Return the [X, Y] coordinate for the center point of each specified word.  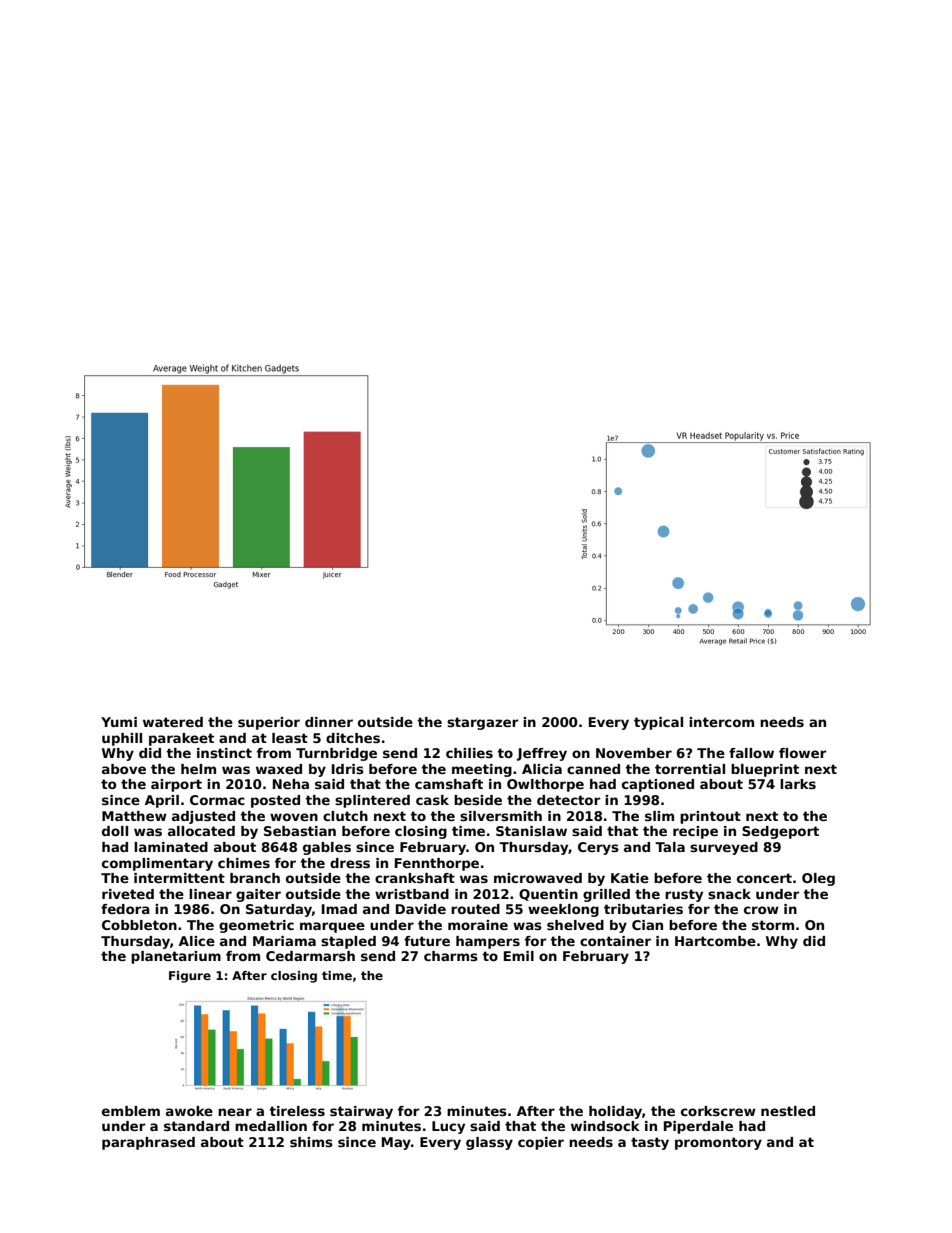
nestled [788, 1111]
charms [451, 956]
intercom [721, 722]
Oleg [818, 879]
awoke [189, 1111]
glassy [489, 1143]
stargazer [482, 723]
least [290, 738]
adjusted [203, 817]
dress [350, 863]
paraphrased [148, 1143]
